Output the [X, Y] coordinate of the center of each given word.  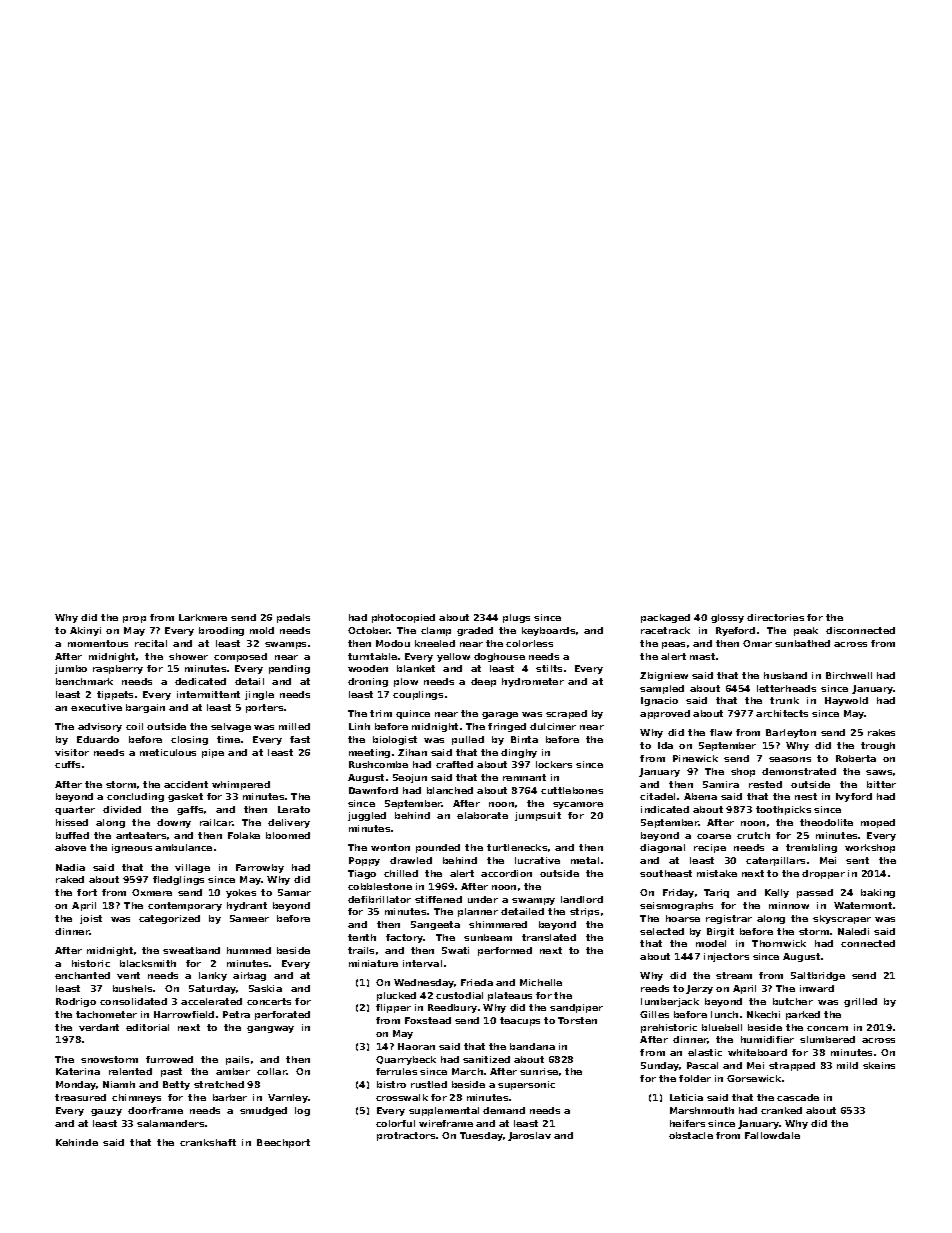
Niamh [119, 1084]
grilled [860, 1002]
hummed [249, 950]
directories [775, 617]
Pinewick [695, 758]
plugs [516, 618]
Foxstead [428, 1020]
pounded [438, 848]
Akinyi [85, 631]
